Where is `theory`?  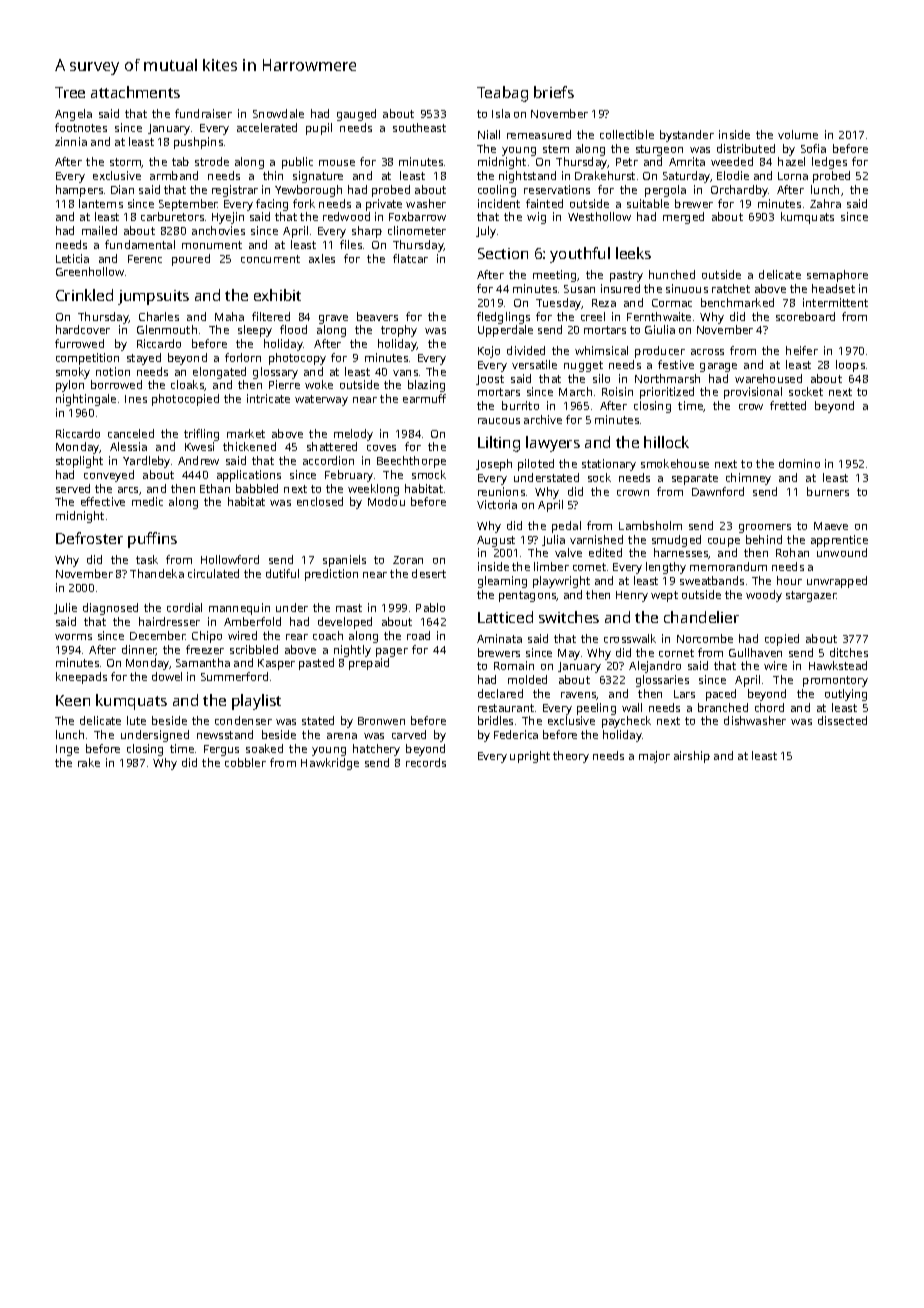 theory is located at coordinates (571, 757).
